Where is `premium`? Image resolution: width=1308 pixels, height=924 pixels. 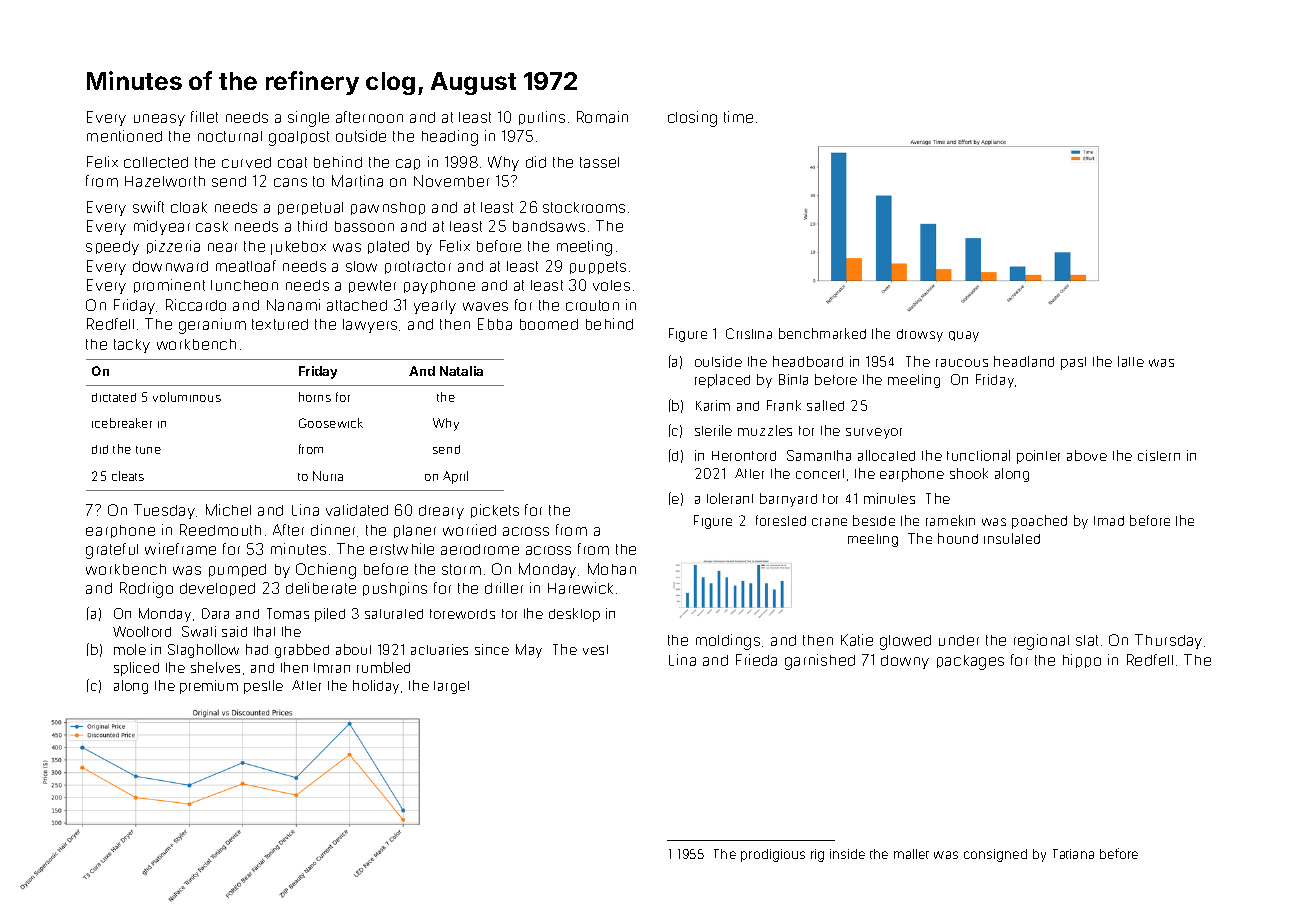 premium is located at coordinates (209, 687).
